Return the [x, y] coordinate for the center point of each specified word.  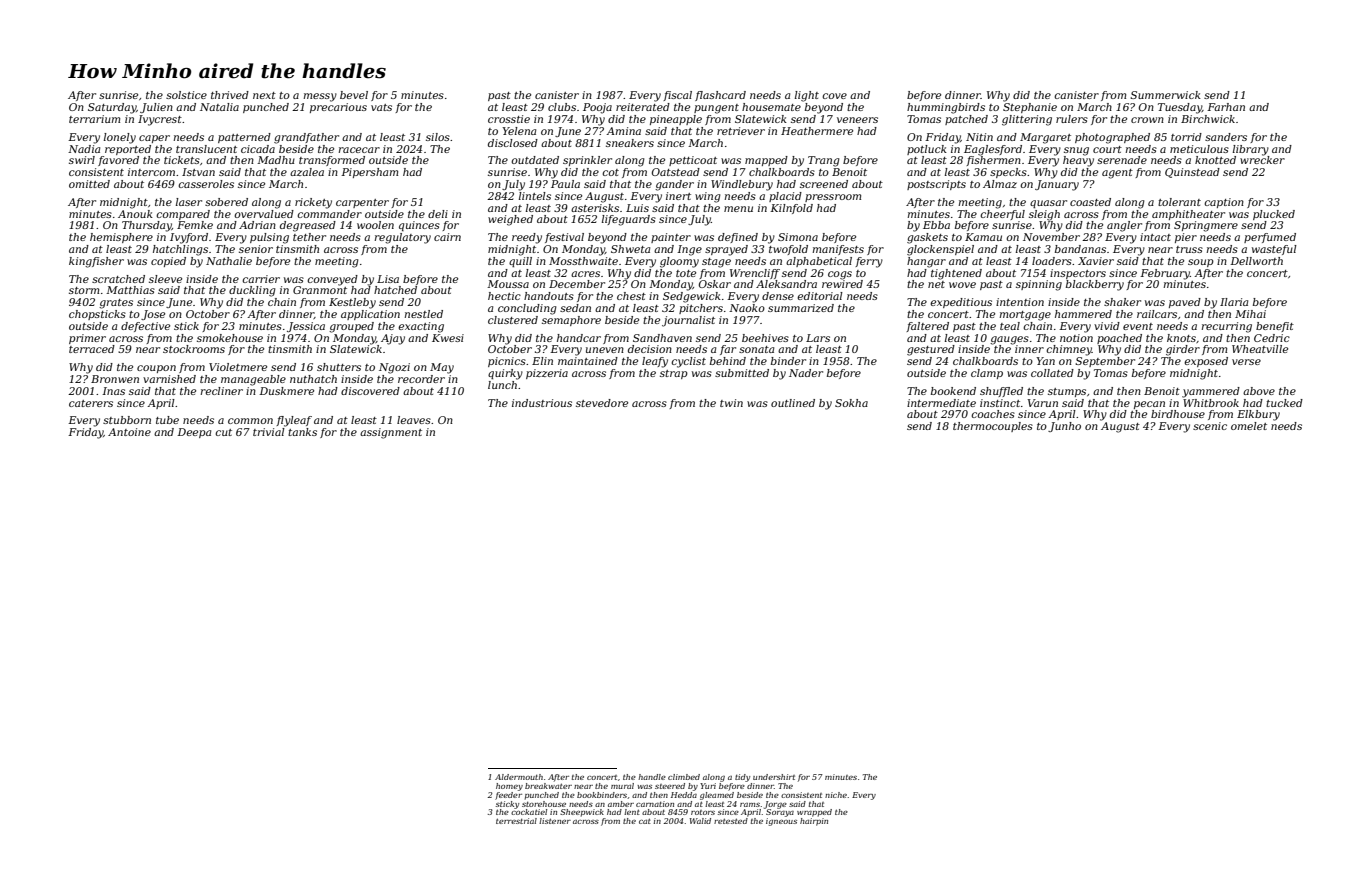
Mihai [1250, 314]
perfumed [1270, 238]
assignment [391, 433]
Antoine [129, 432]
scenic [1210, 426]
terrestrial [516, 821]
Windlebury [742, 185]
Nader [806, 373]
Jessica [306, 327]
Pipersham [369, 173]
